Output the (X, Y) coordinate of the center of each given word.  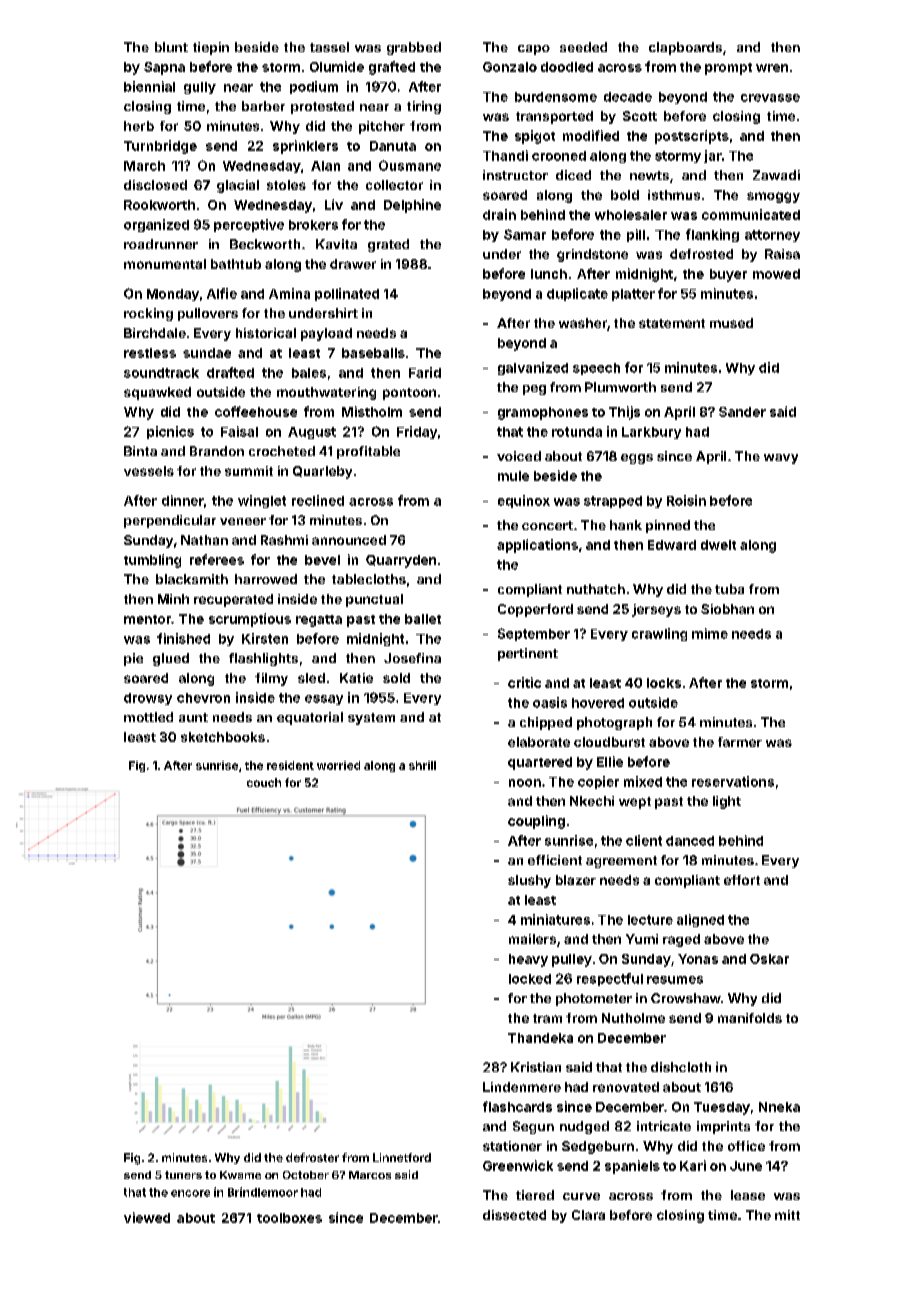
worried (338, 765)
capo (534, 50)
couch (264, 782)
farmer (740, 742)
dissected (514, 1215)
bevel (322, 560)
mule (513, 476)
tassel (329, 47)
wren (772, 68)
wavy (781, 459)
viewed (147, 1217)
